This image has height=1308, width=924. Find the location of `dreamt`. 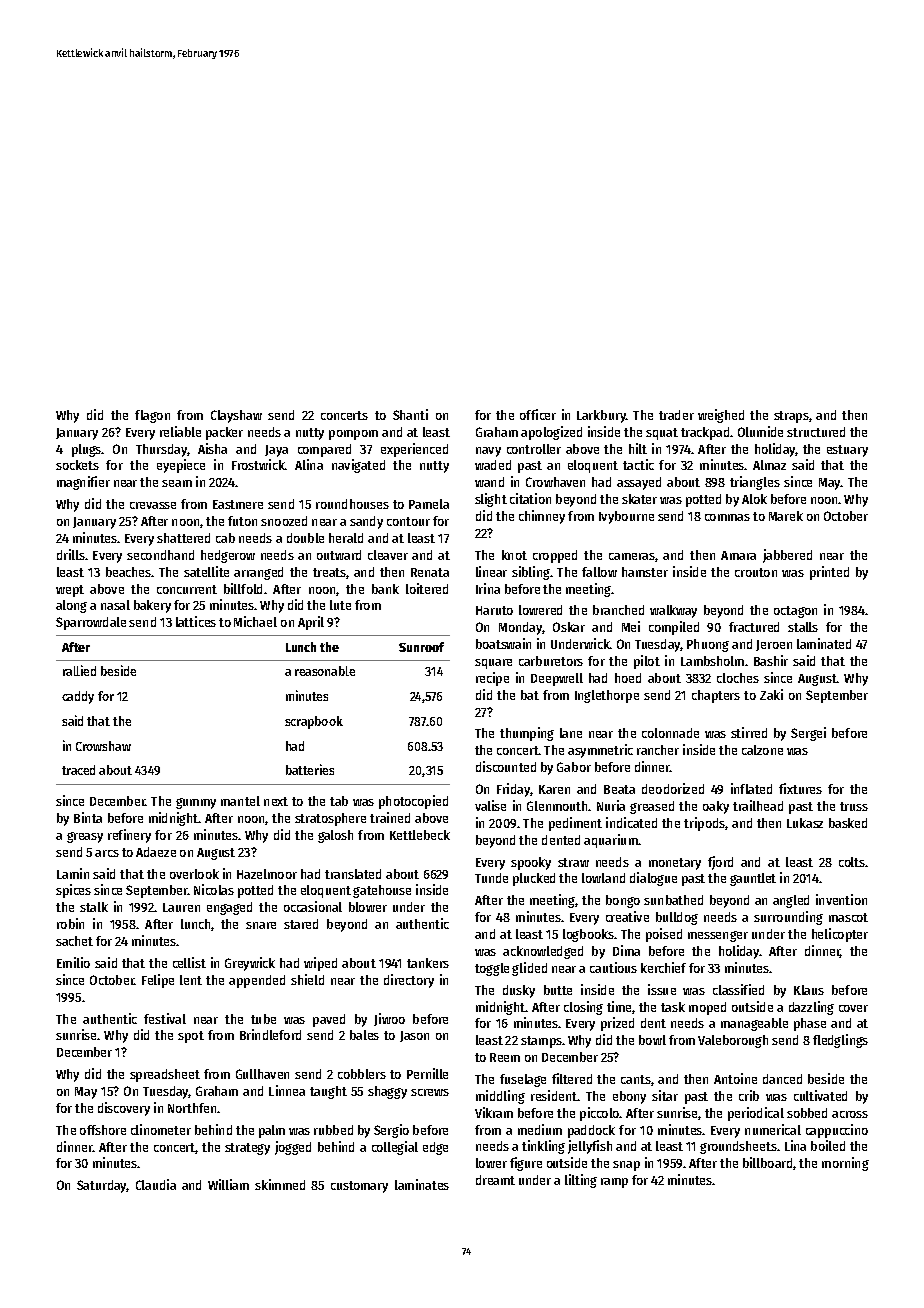

dreamt is located at coordinates (495, 1180).
